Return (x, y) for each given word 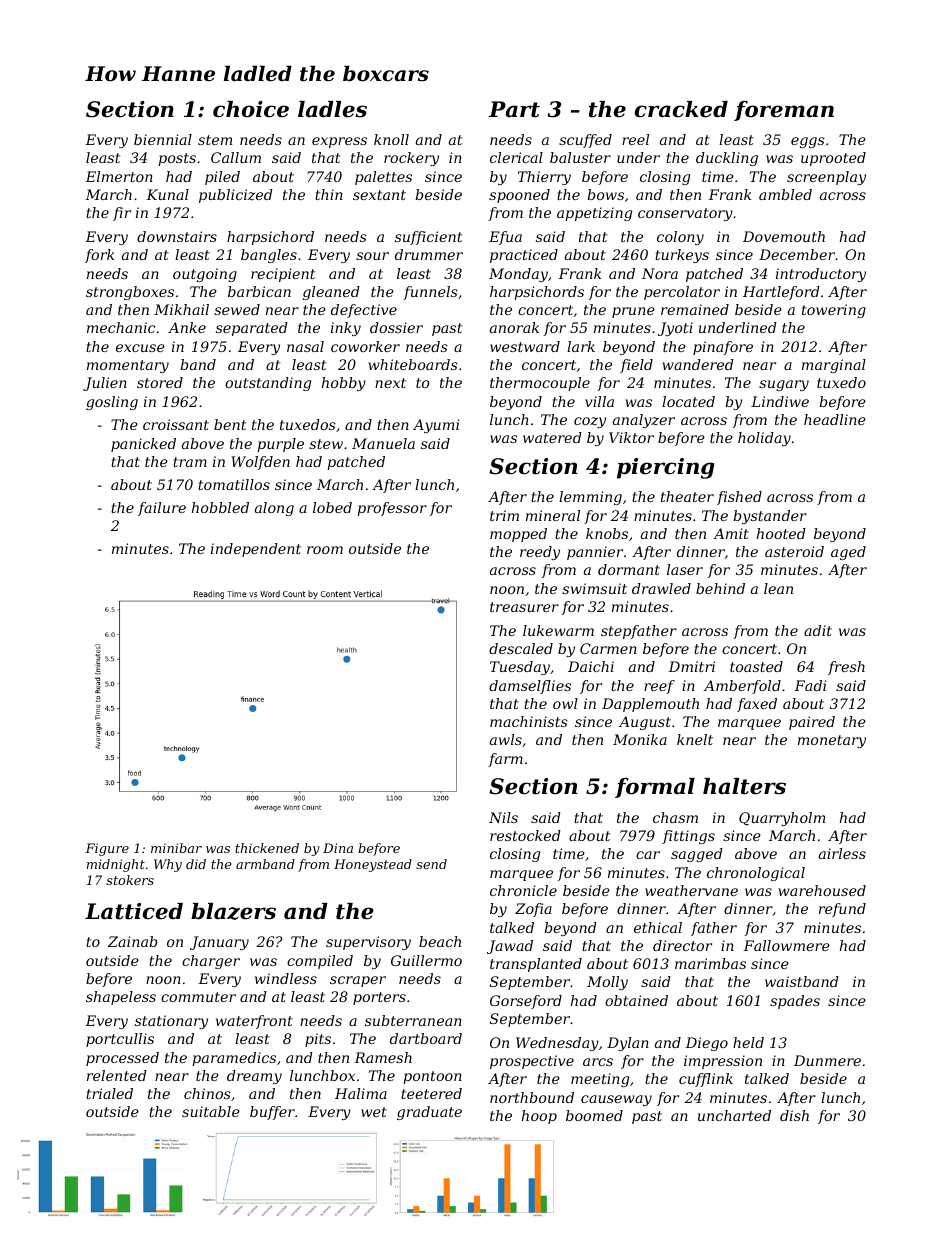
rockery (411, 159)
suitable (211, 1111)
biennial (163, 139)
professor (392, 509)
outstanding (268, 384)
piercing (666, 468)
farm (505, 760)
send (431, 864)
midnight (116, 865)
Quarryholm (782, 819)
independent (256, 550)
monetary (832, 741)
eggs (808, 142)
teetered (431, 1093)
